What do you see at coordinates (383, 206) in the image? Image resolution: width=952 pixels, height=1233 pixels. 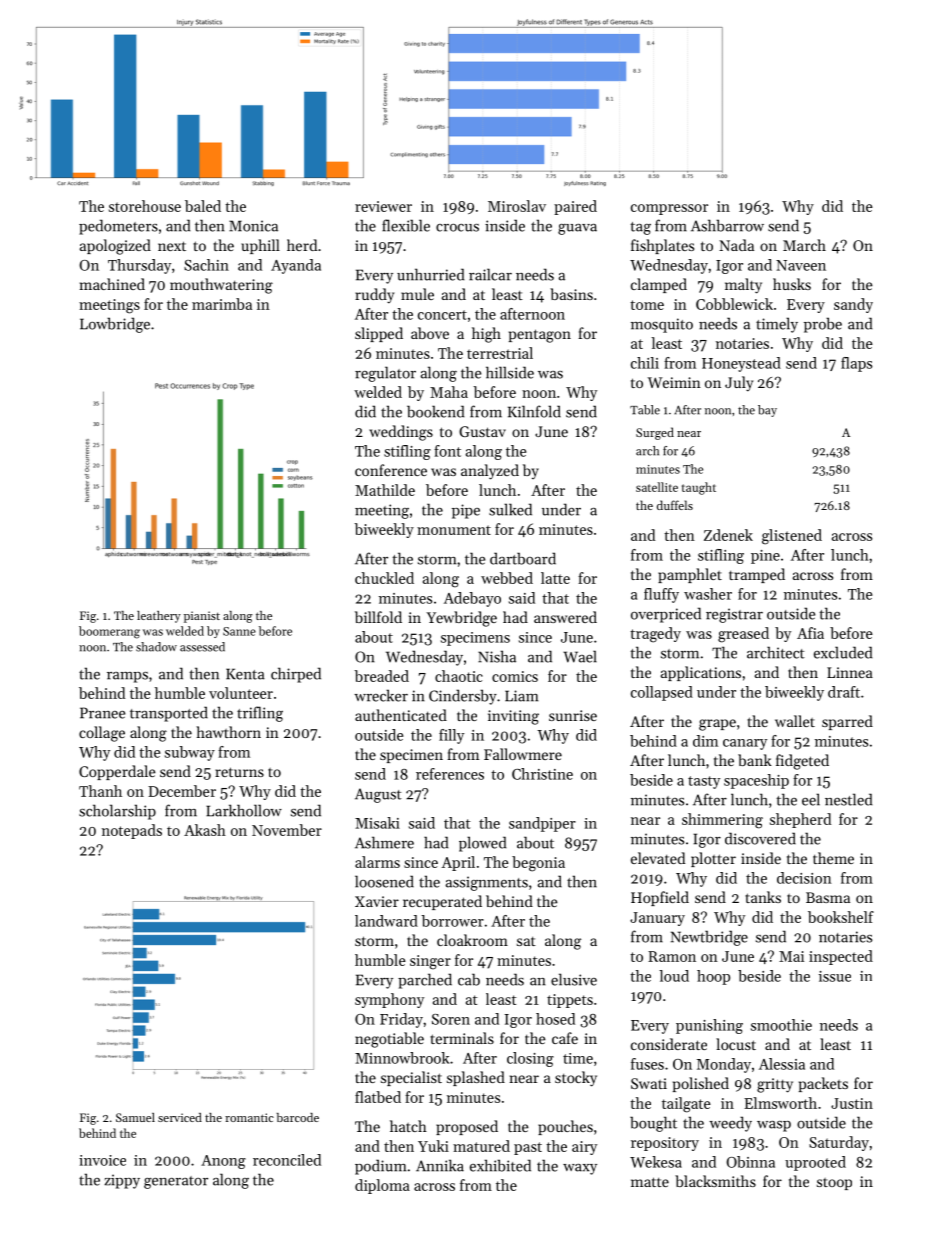 I see `reviewer` at bounding box center [383, 206].
